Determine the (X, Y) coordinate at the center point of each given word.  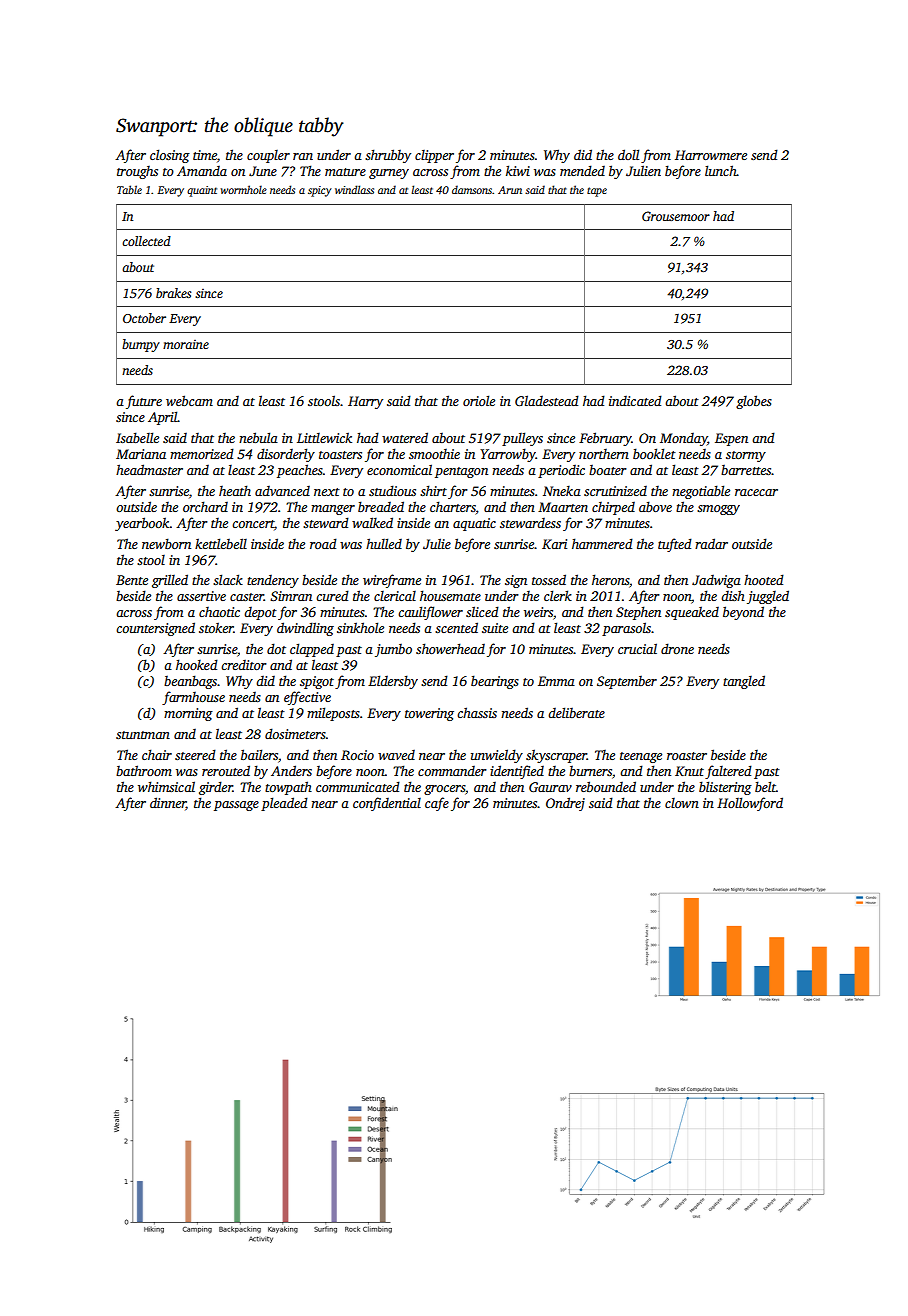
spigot (317, 682)
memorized (202, 453)
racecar (756, 492)
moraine (186, 344)
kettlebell (221, 543)
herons (610, 579)
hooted (764, 579)
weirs (538, 612)
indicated (635, 400)
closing (170, 156)
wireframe (392, 581)
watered (405, 437)
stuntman (143, 735)
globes (754, 402)
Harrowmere (711, 155)
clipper (434, 156)
